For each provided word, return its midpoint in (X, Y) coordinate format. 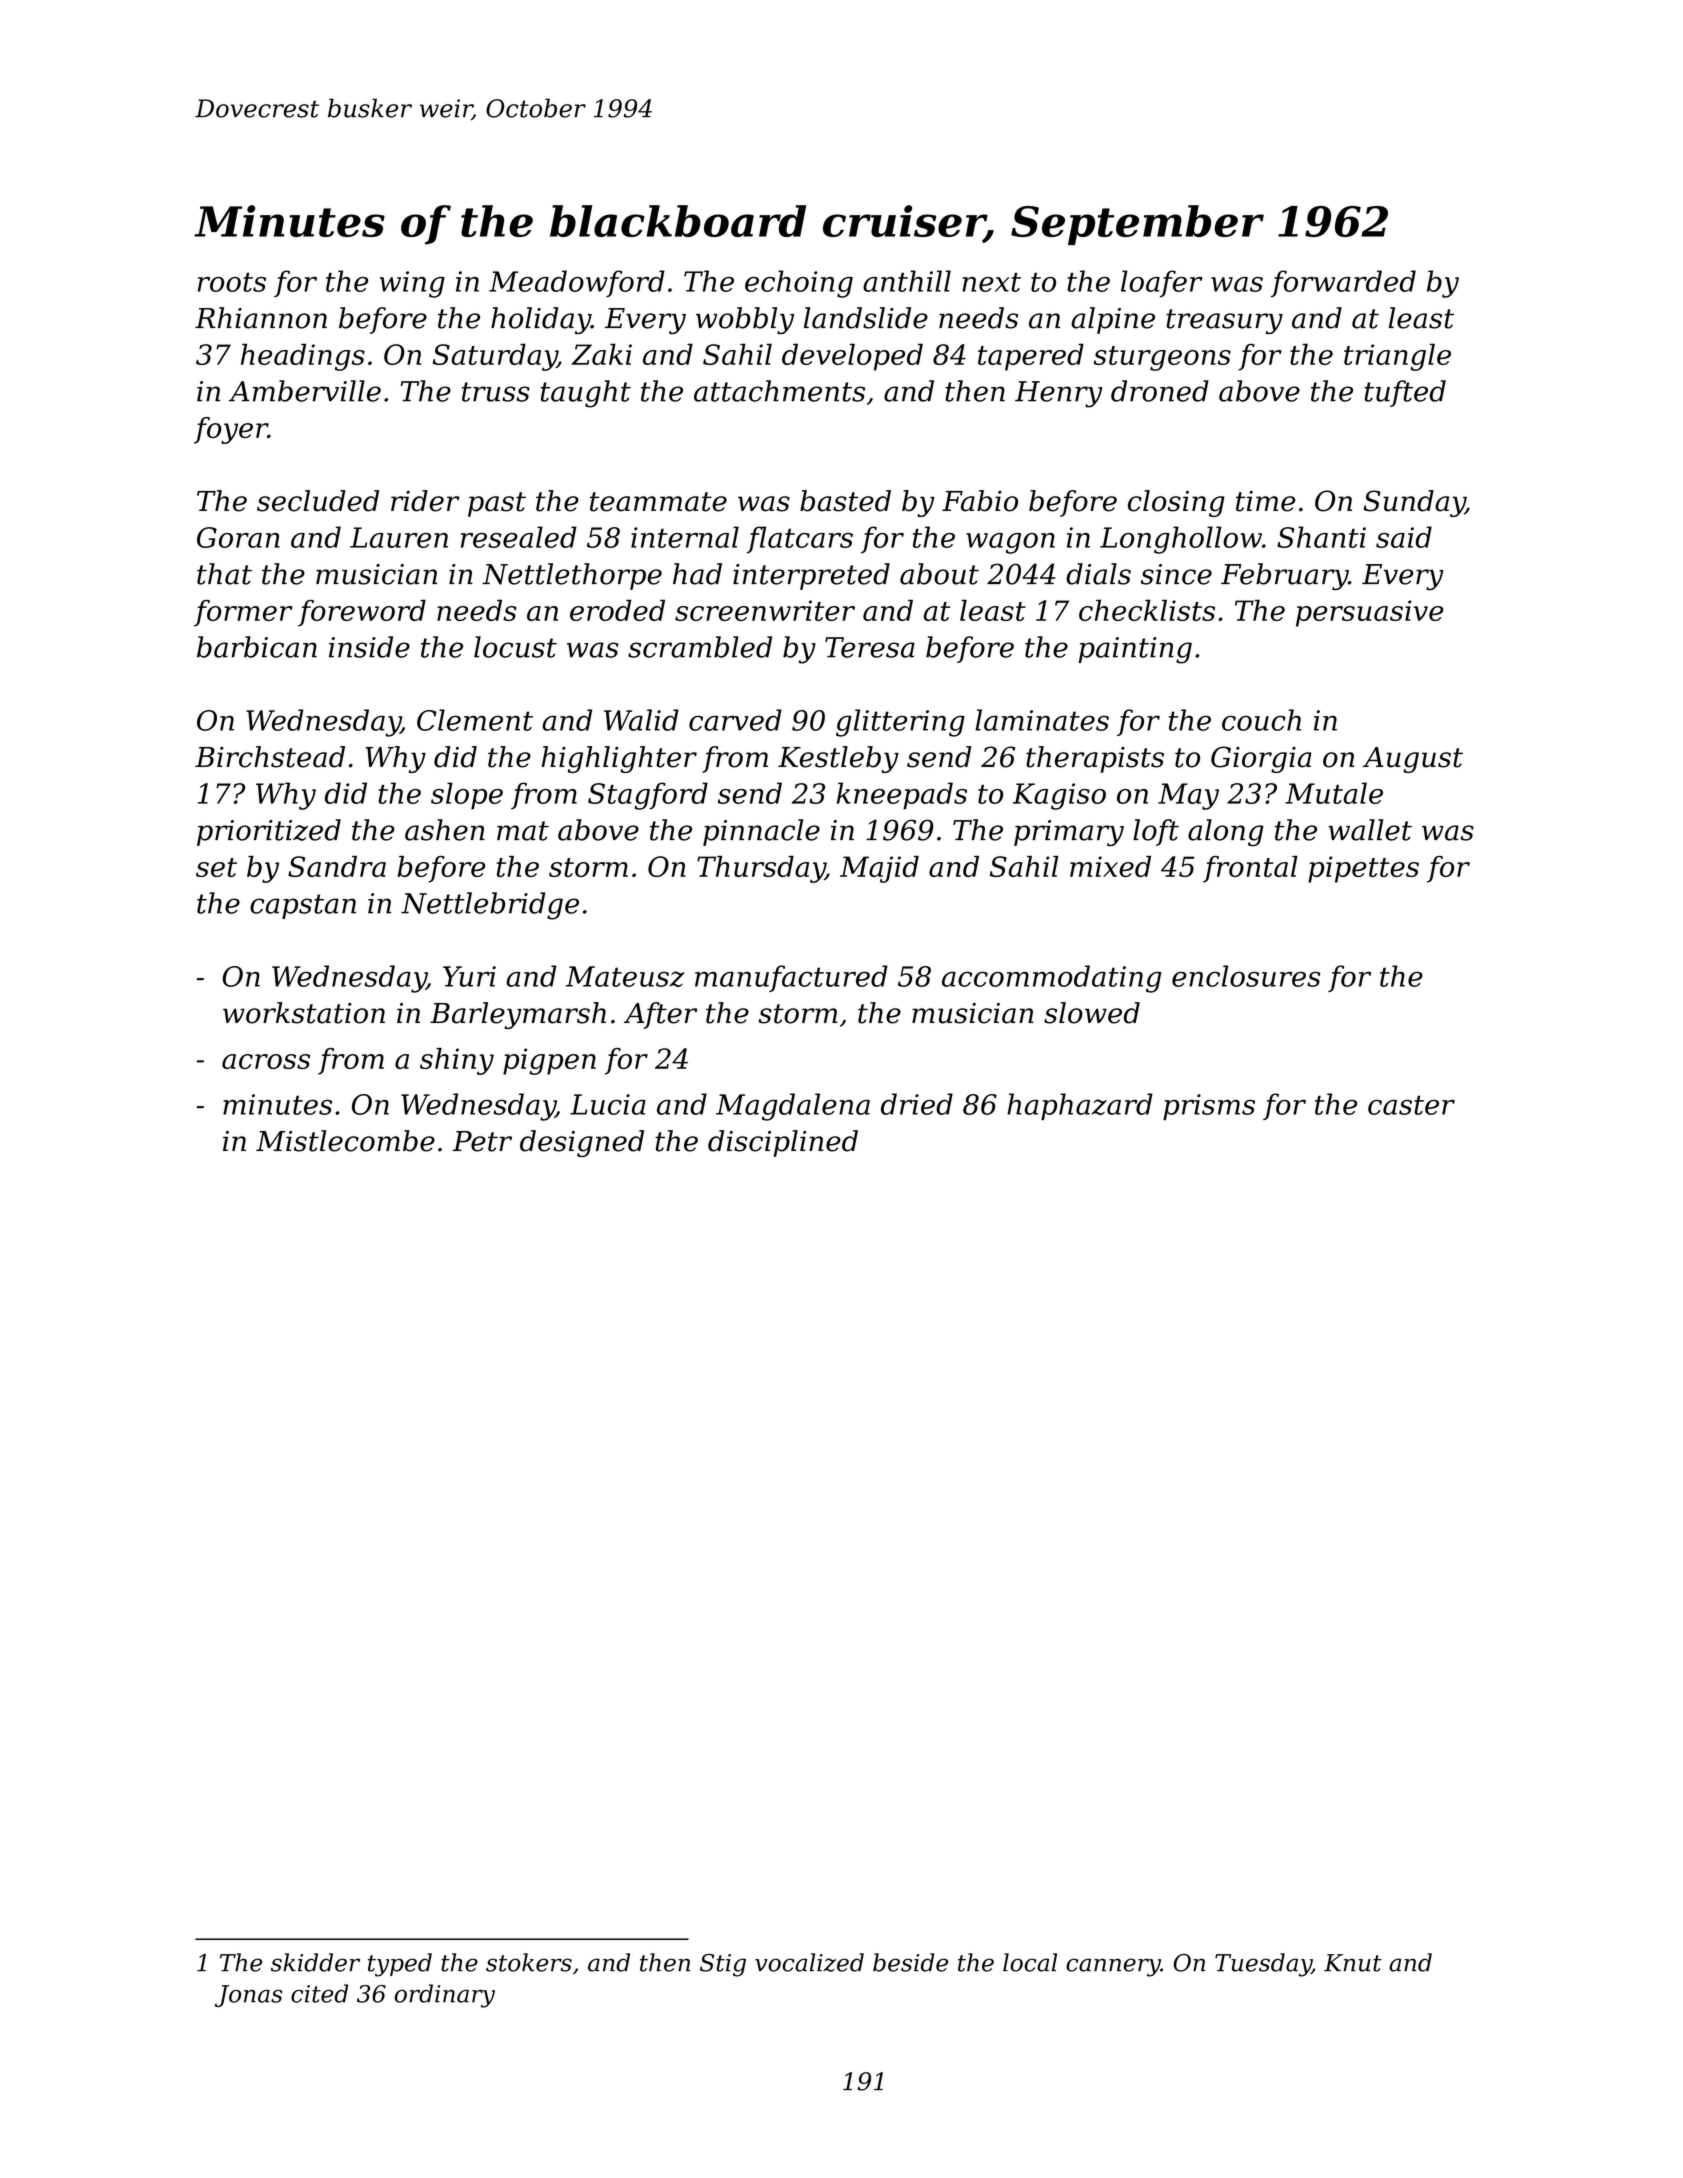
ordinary (445, 1996)
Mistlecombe (345, 1141)
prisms (1209, 1107)
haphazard (1080, 1106)
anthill (907, 281)
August (1413, 760)
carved (735, 720)
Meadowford (577, 283)
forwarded (1343, 283)
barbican (257, 647)
